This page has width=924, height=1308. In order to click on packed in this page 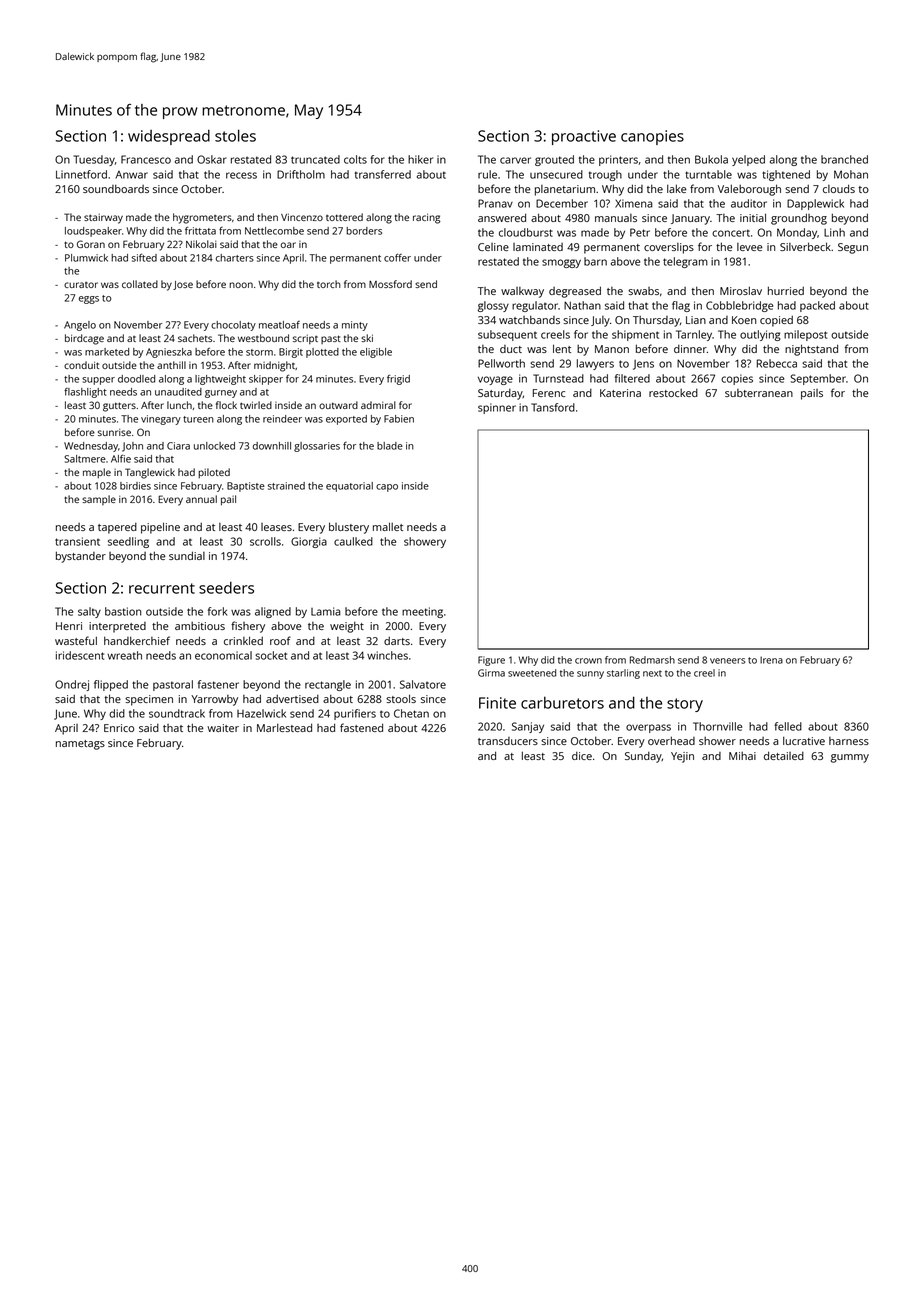, I will do `click(817, 306)`.
